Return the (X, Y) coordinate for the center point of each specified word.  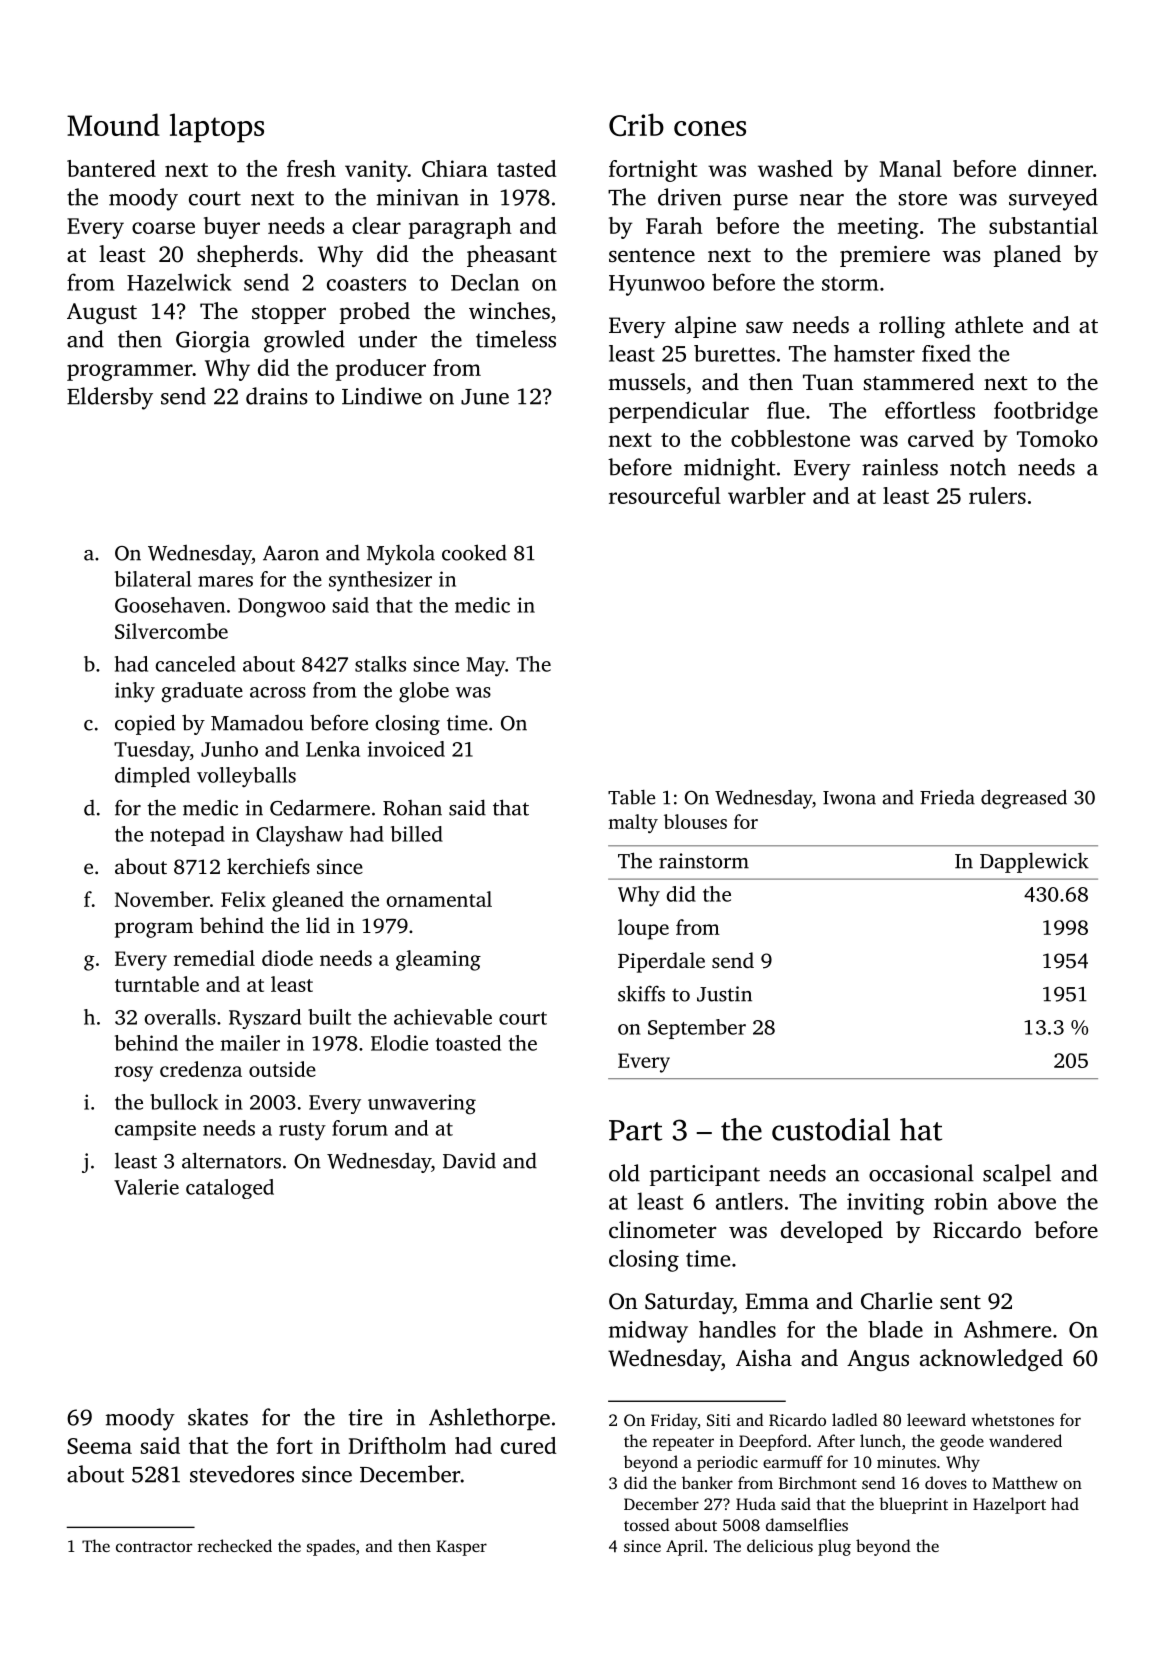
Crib (636, 124)
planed (1027, 256)
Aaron (291, 553)
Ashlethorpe (489, 1419)
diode (287, 958)
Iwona (849, 798)
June (485, 397)
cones (710, 128)
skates (218, 1417)
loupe (643, 929)
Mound (113, 124)
